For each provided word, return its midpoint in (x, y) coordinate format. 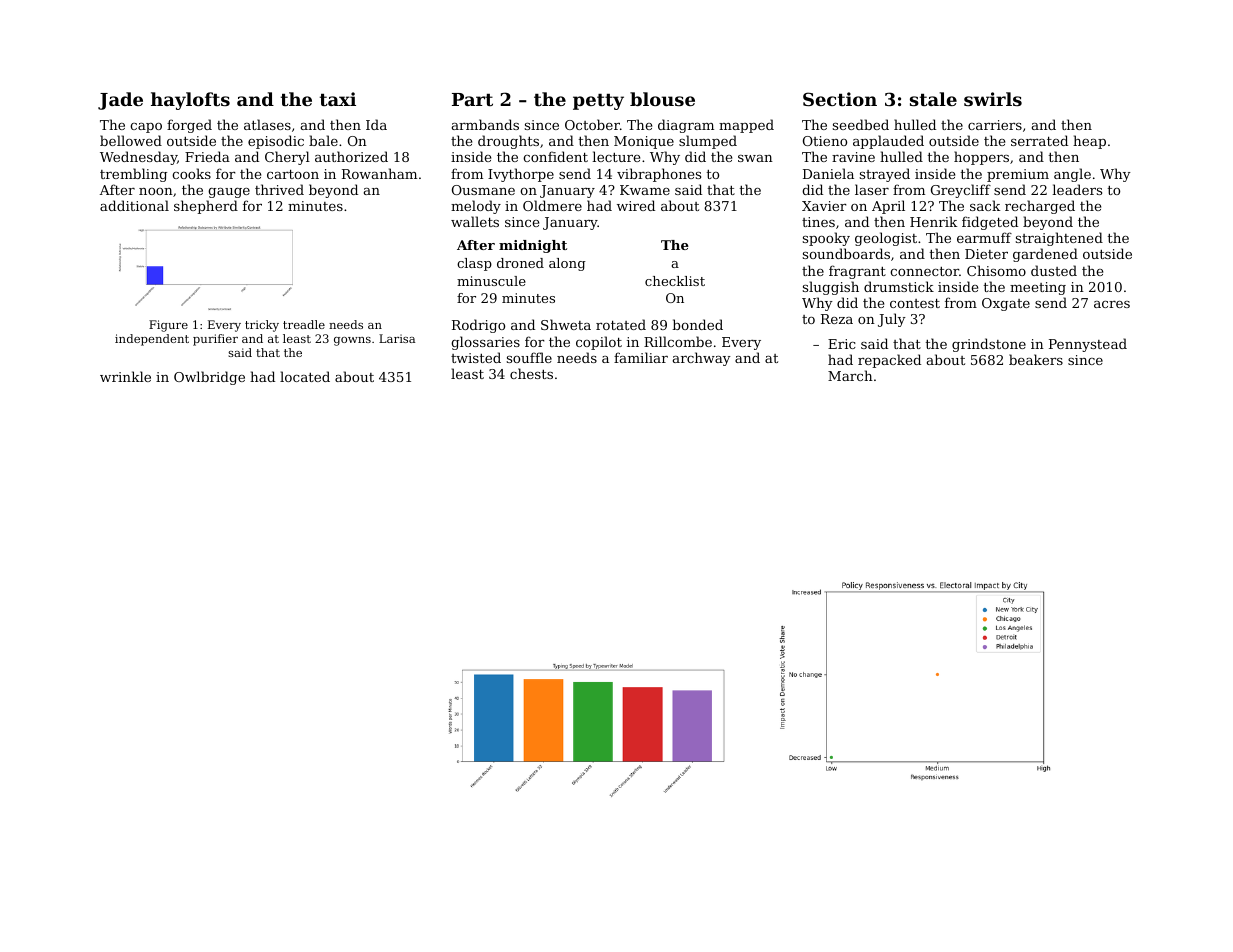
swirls (993, 99)
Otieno (825, 141)
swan (755, 158)
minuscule (491, 281)
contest (915, 303)
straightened (1059, 239)
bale (323, 140)
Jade (120, 101)
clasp (474, 264)
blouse (662, 99)
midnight (533, 246)
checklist (675, 281)
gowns (352, 341)
